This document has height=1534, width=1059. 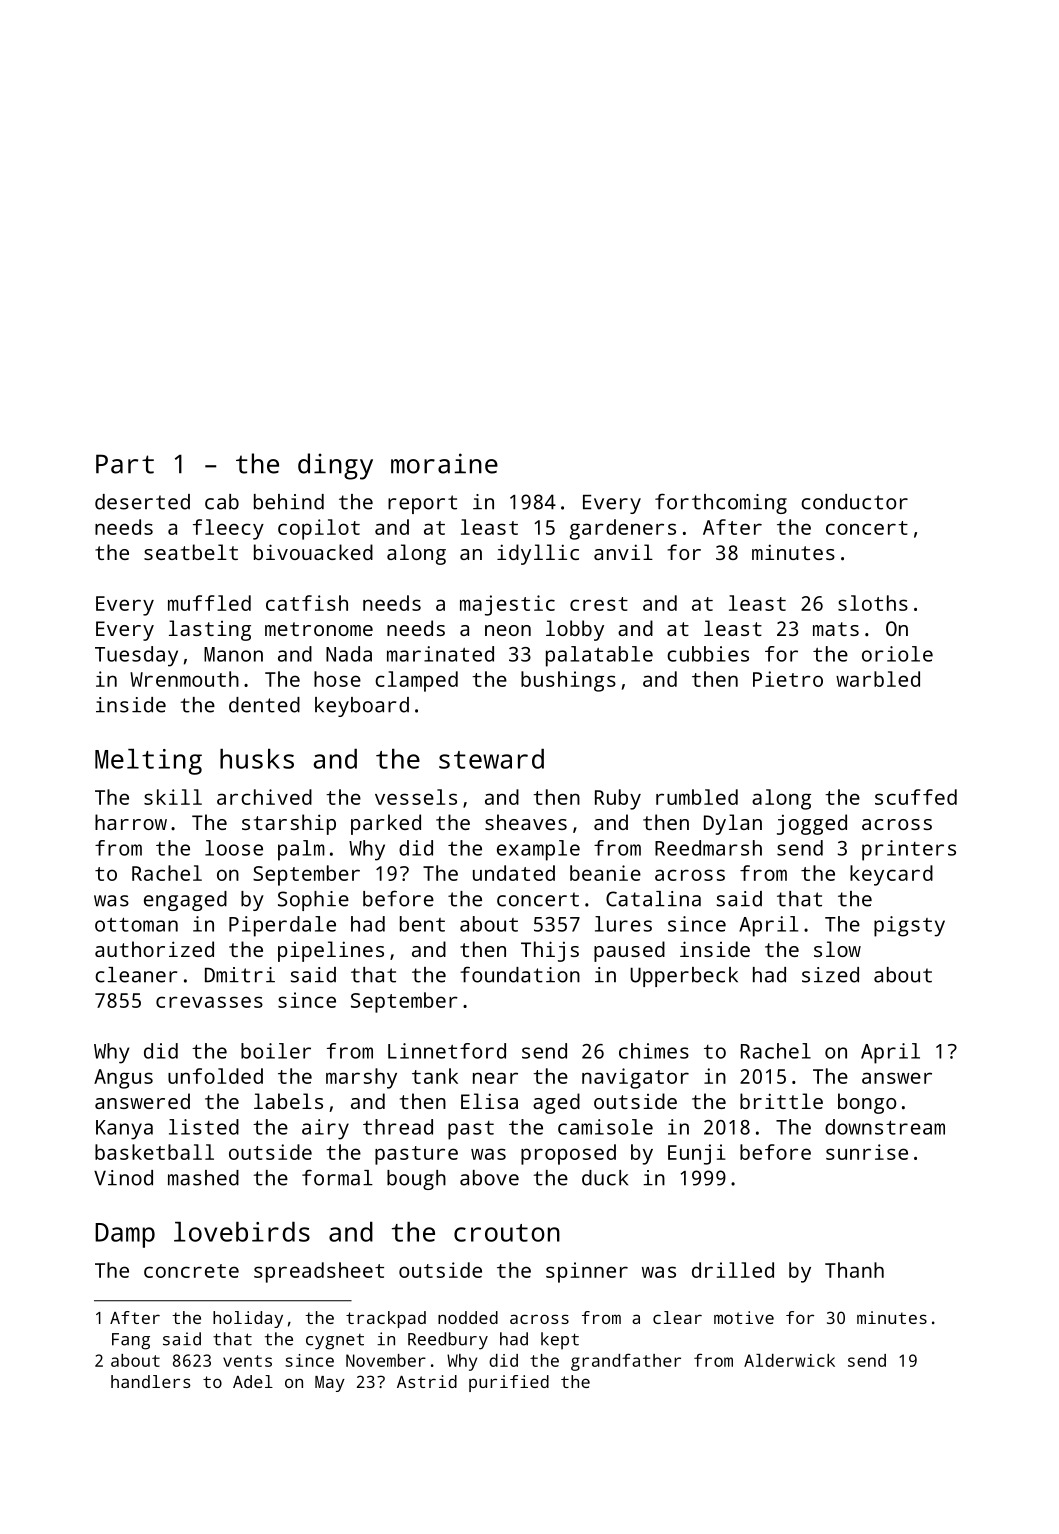 I want to click on forthcoming, so click(x=721, y=503).
